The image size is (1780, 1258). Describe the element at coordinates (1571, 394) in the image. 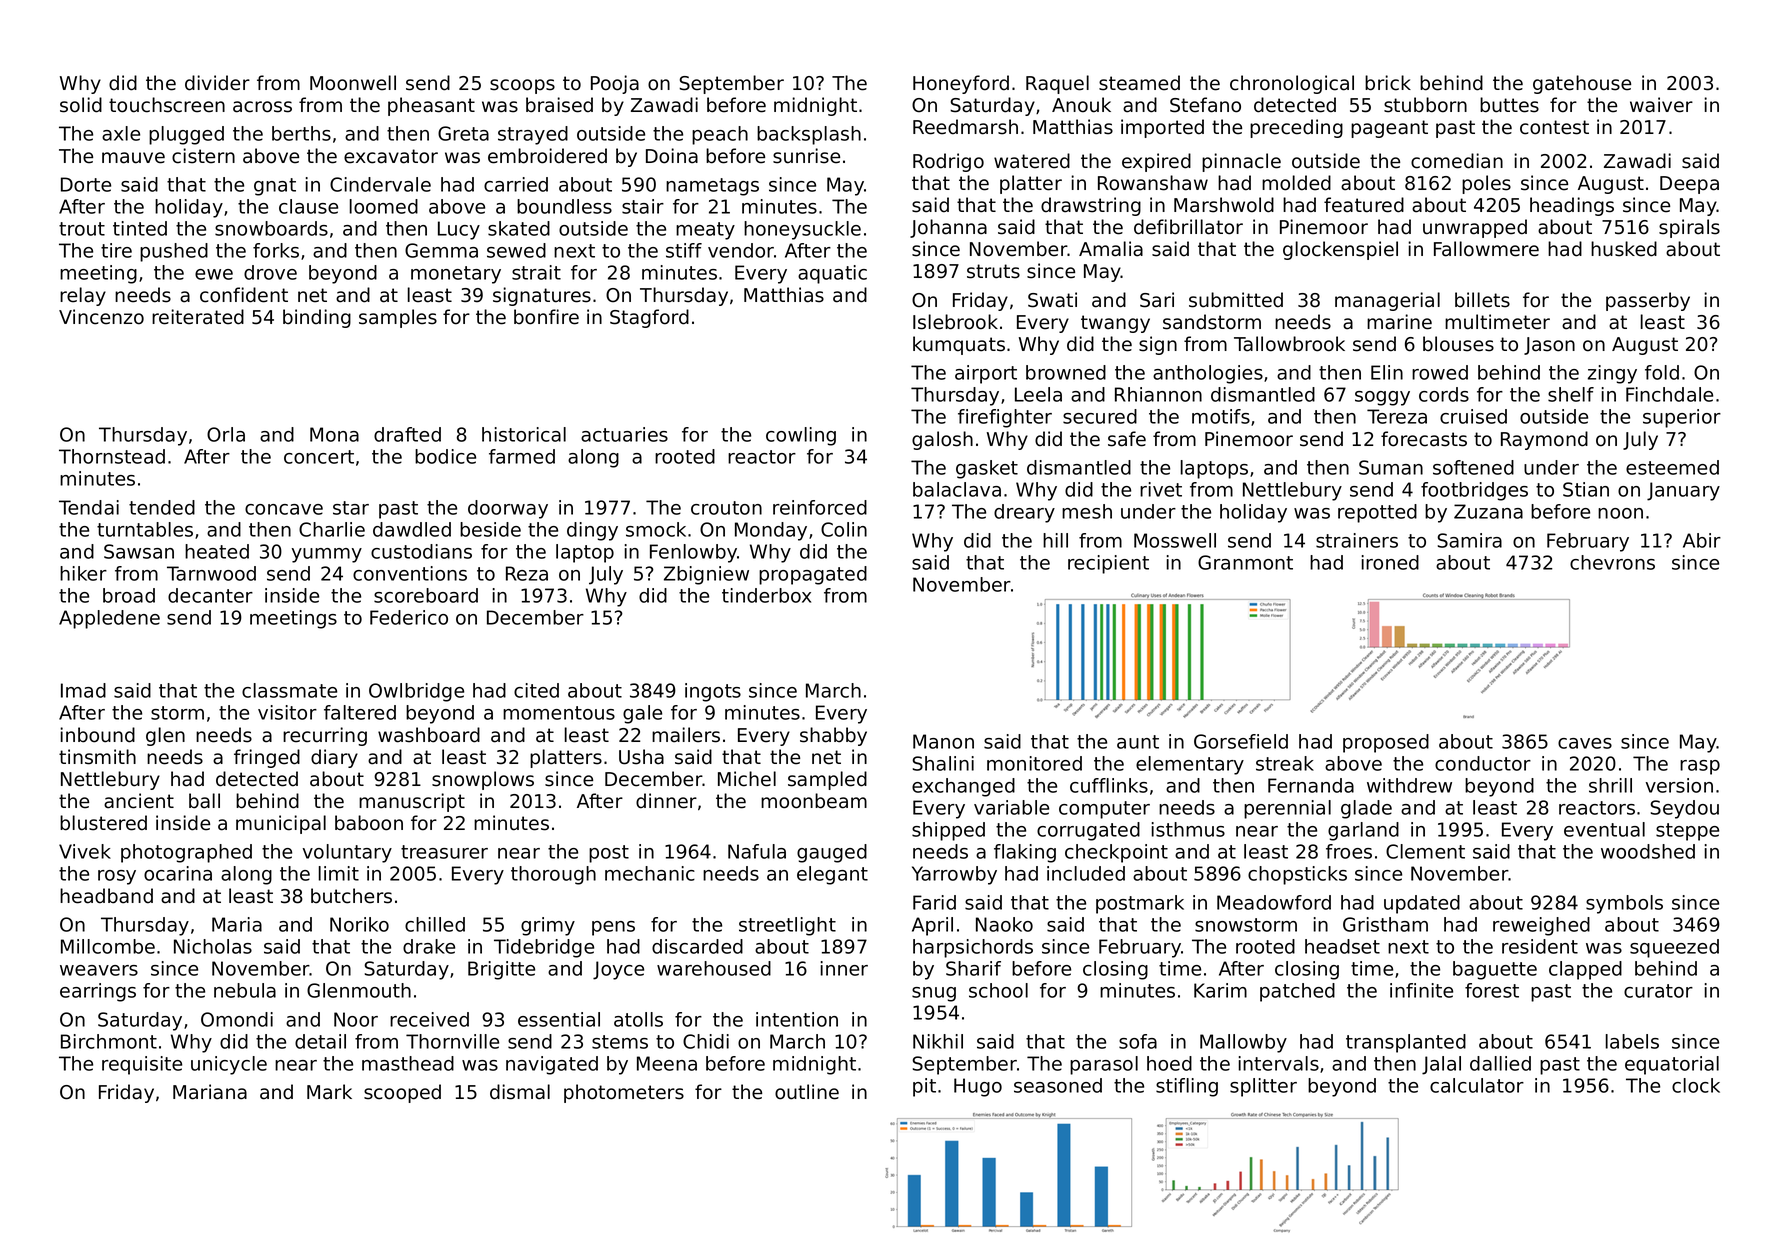

I see `shelf` at that location.
